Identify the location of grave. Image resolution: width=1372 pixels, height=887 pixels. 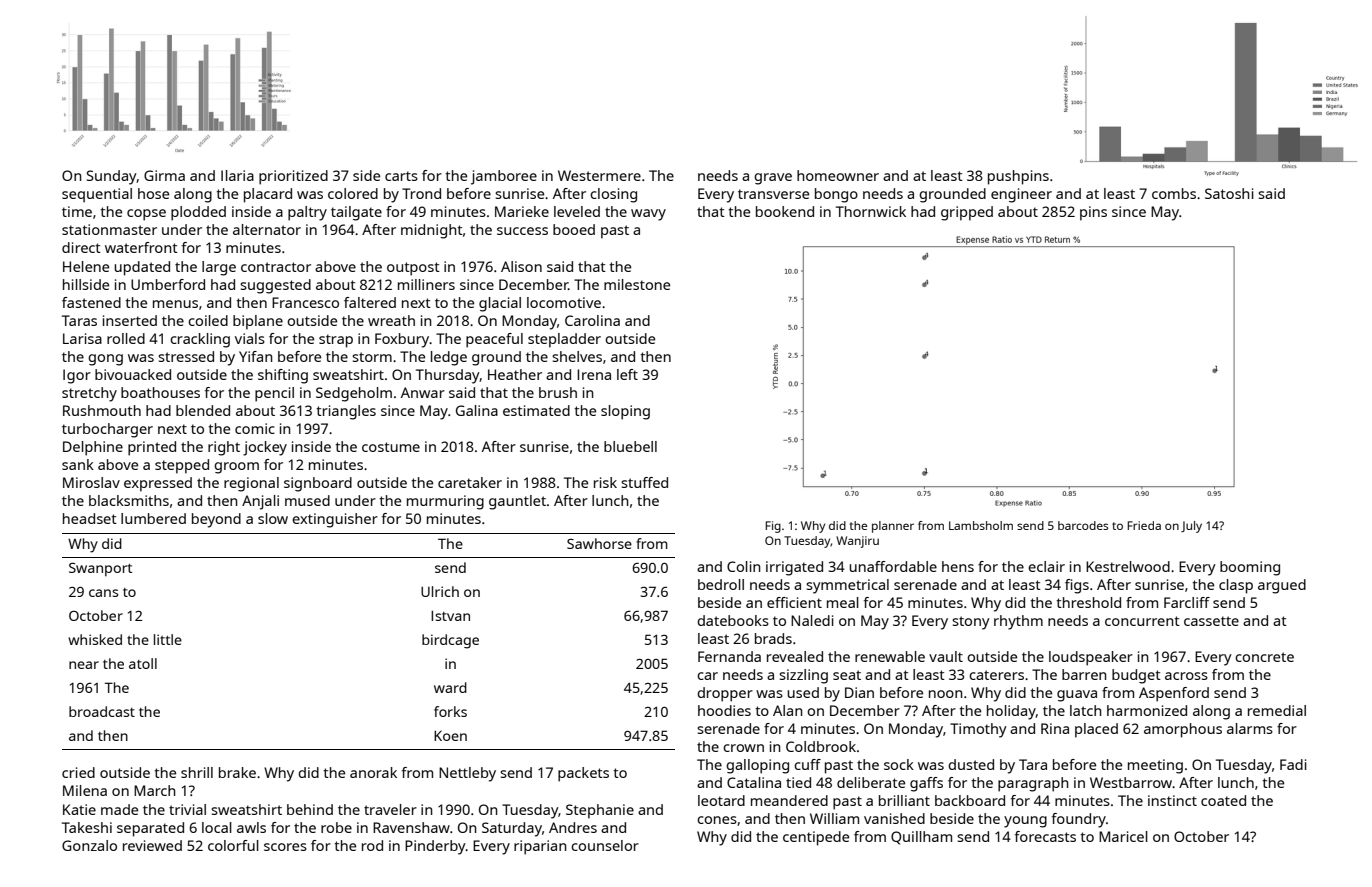
(773, 179).
